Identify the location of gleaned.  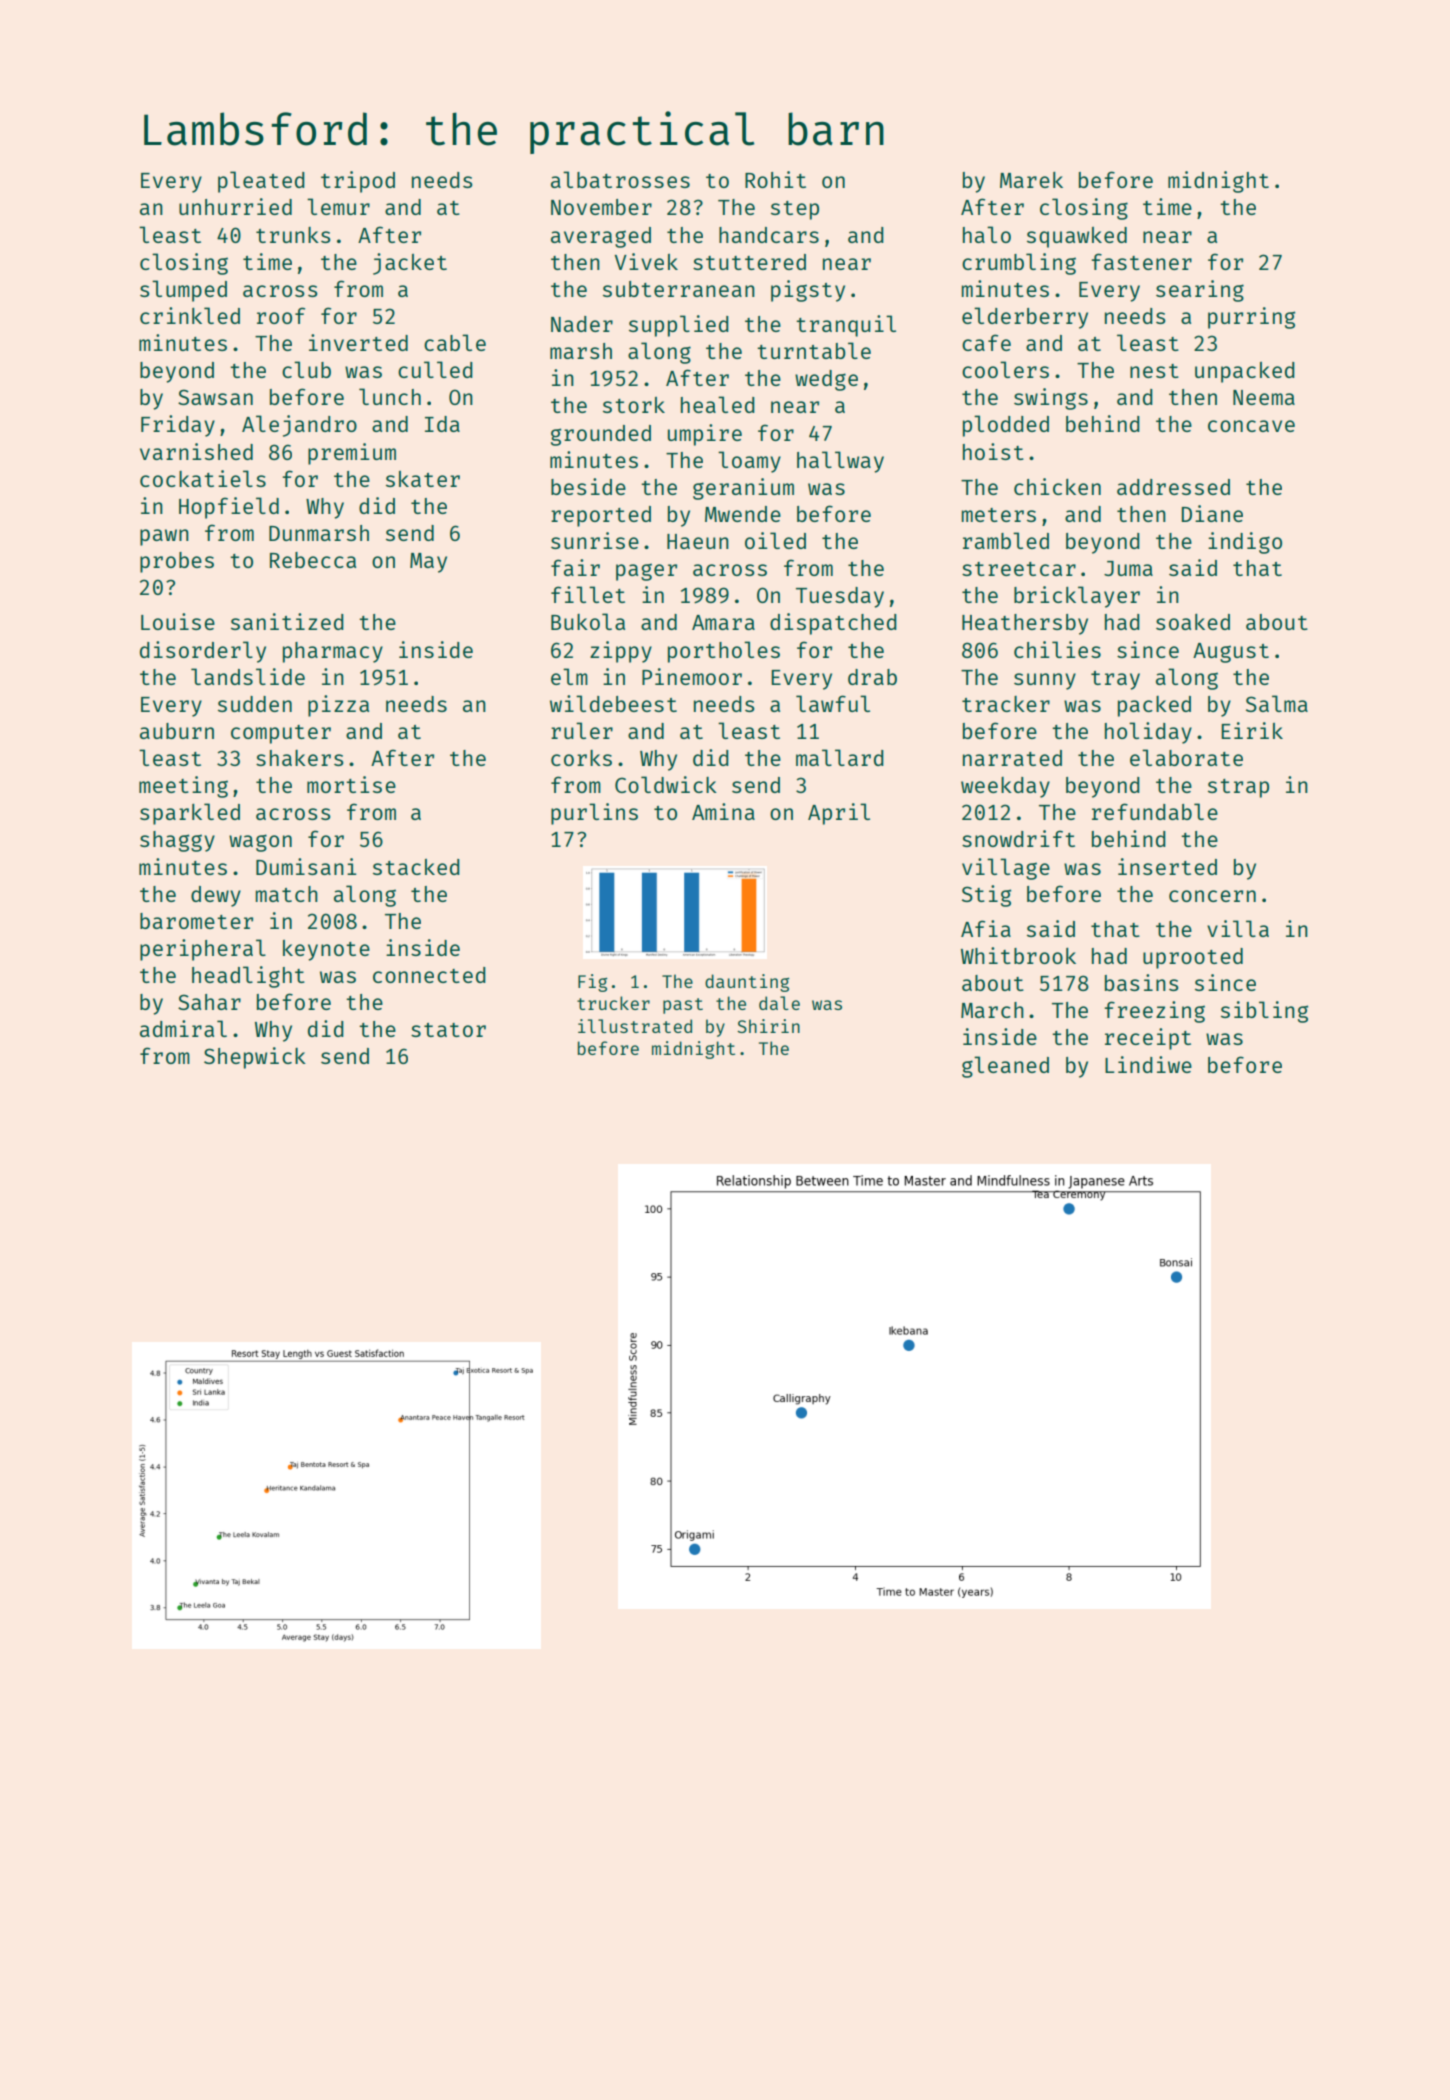
(1005, 1067).
